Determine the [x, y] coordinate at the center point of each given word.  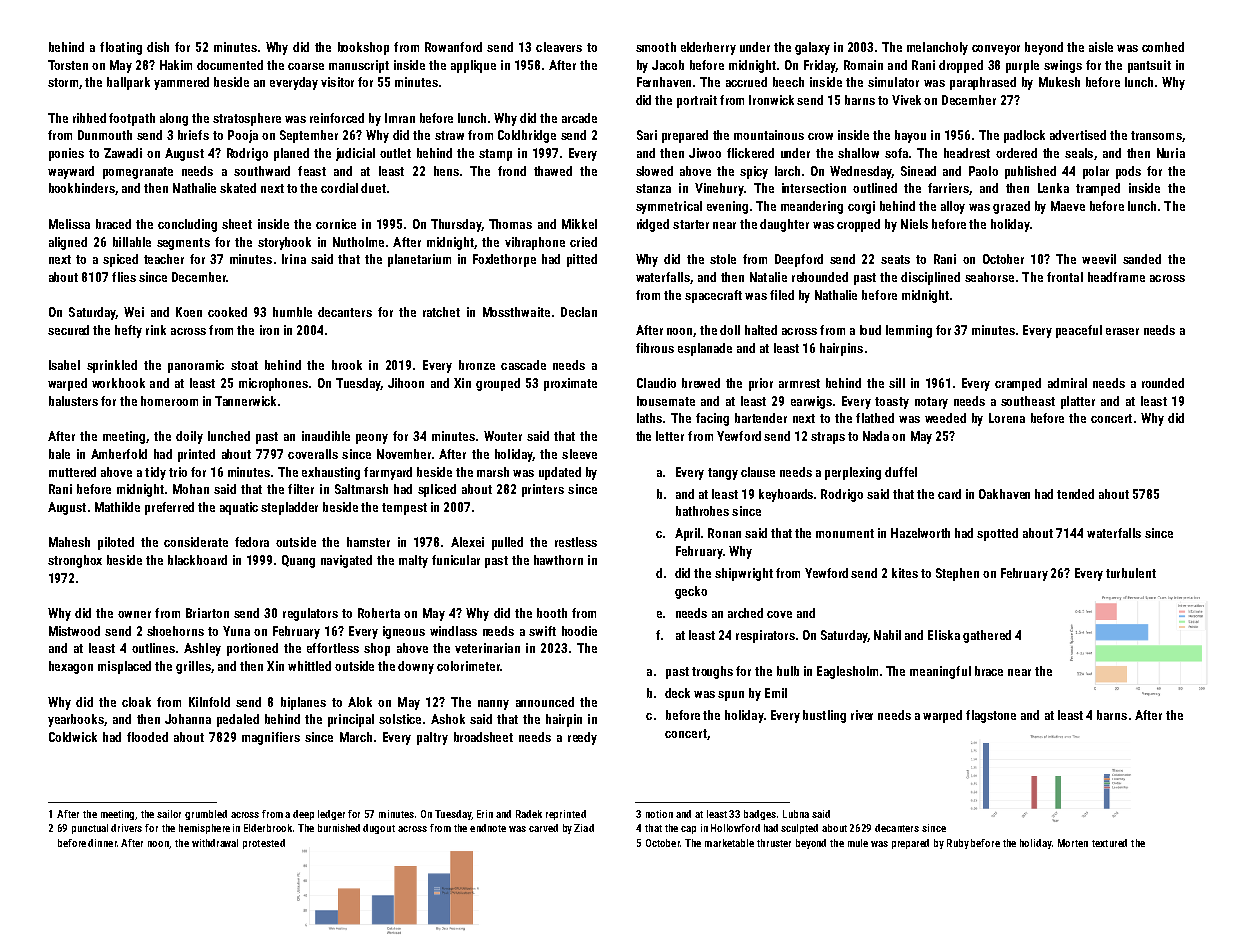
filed [782, 295]
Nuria [1171, 153]
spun [731, 696]
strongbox [75, 561]
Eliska [944, 635]
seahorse [989, 277]
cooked [227, 312]
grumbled [206, 815]
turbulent [1131, 573]
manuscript [359, 66]
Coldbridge [527, 136]
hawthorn [558, 560]
